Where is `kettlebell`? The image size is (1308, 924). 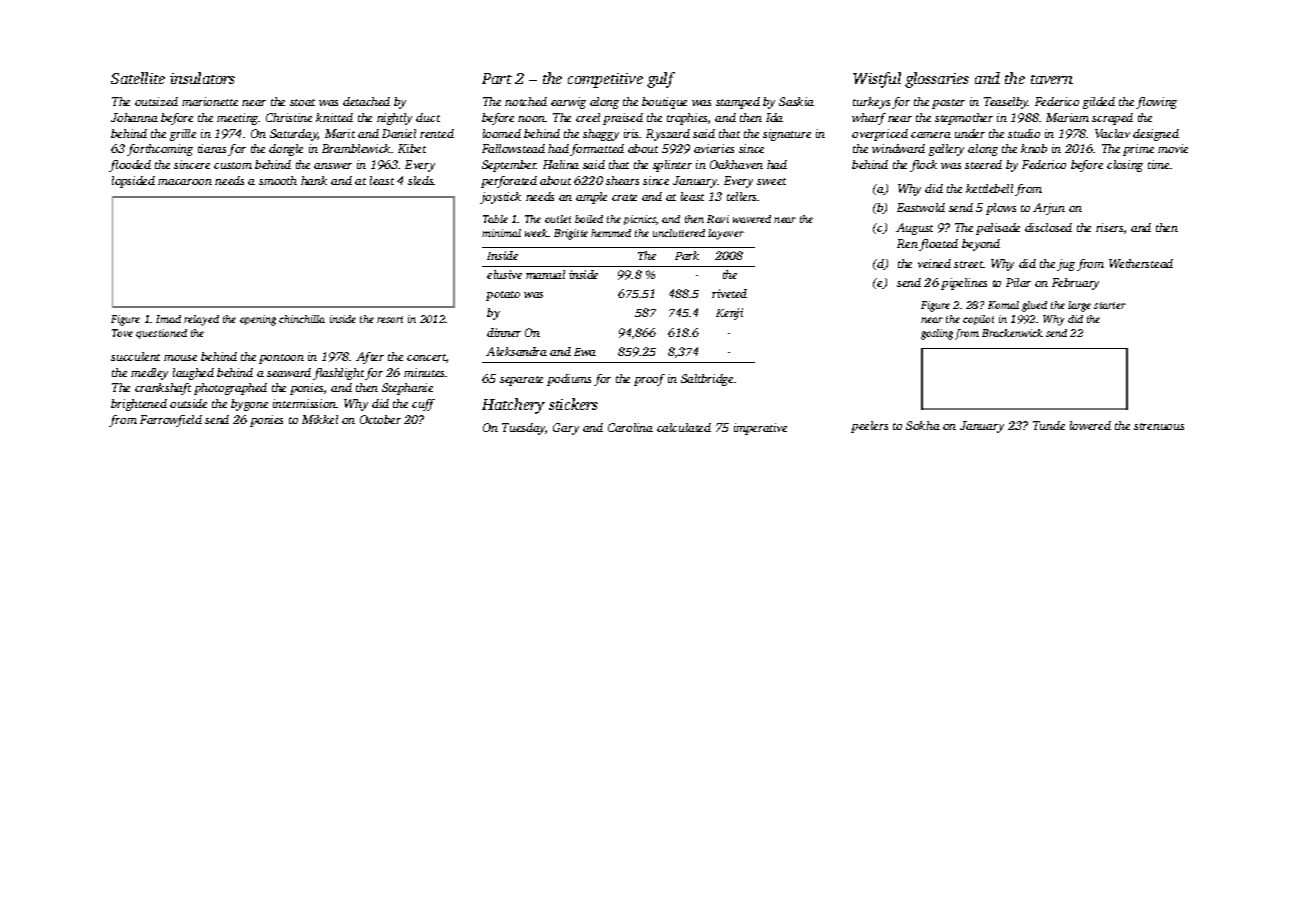 kettlebell is located at coordinates (989, 188).
